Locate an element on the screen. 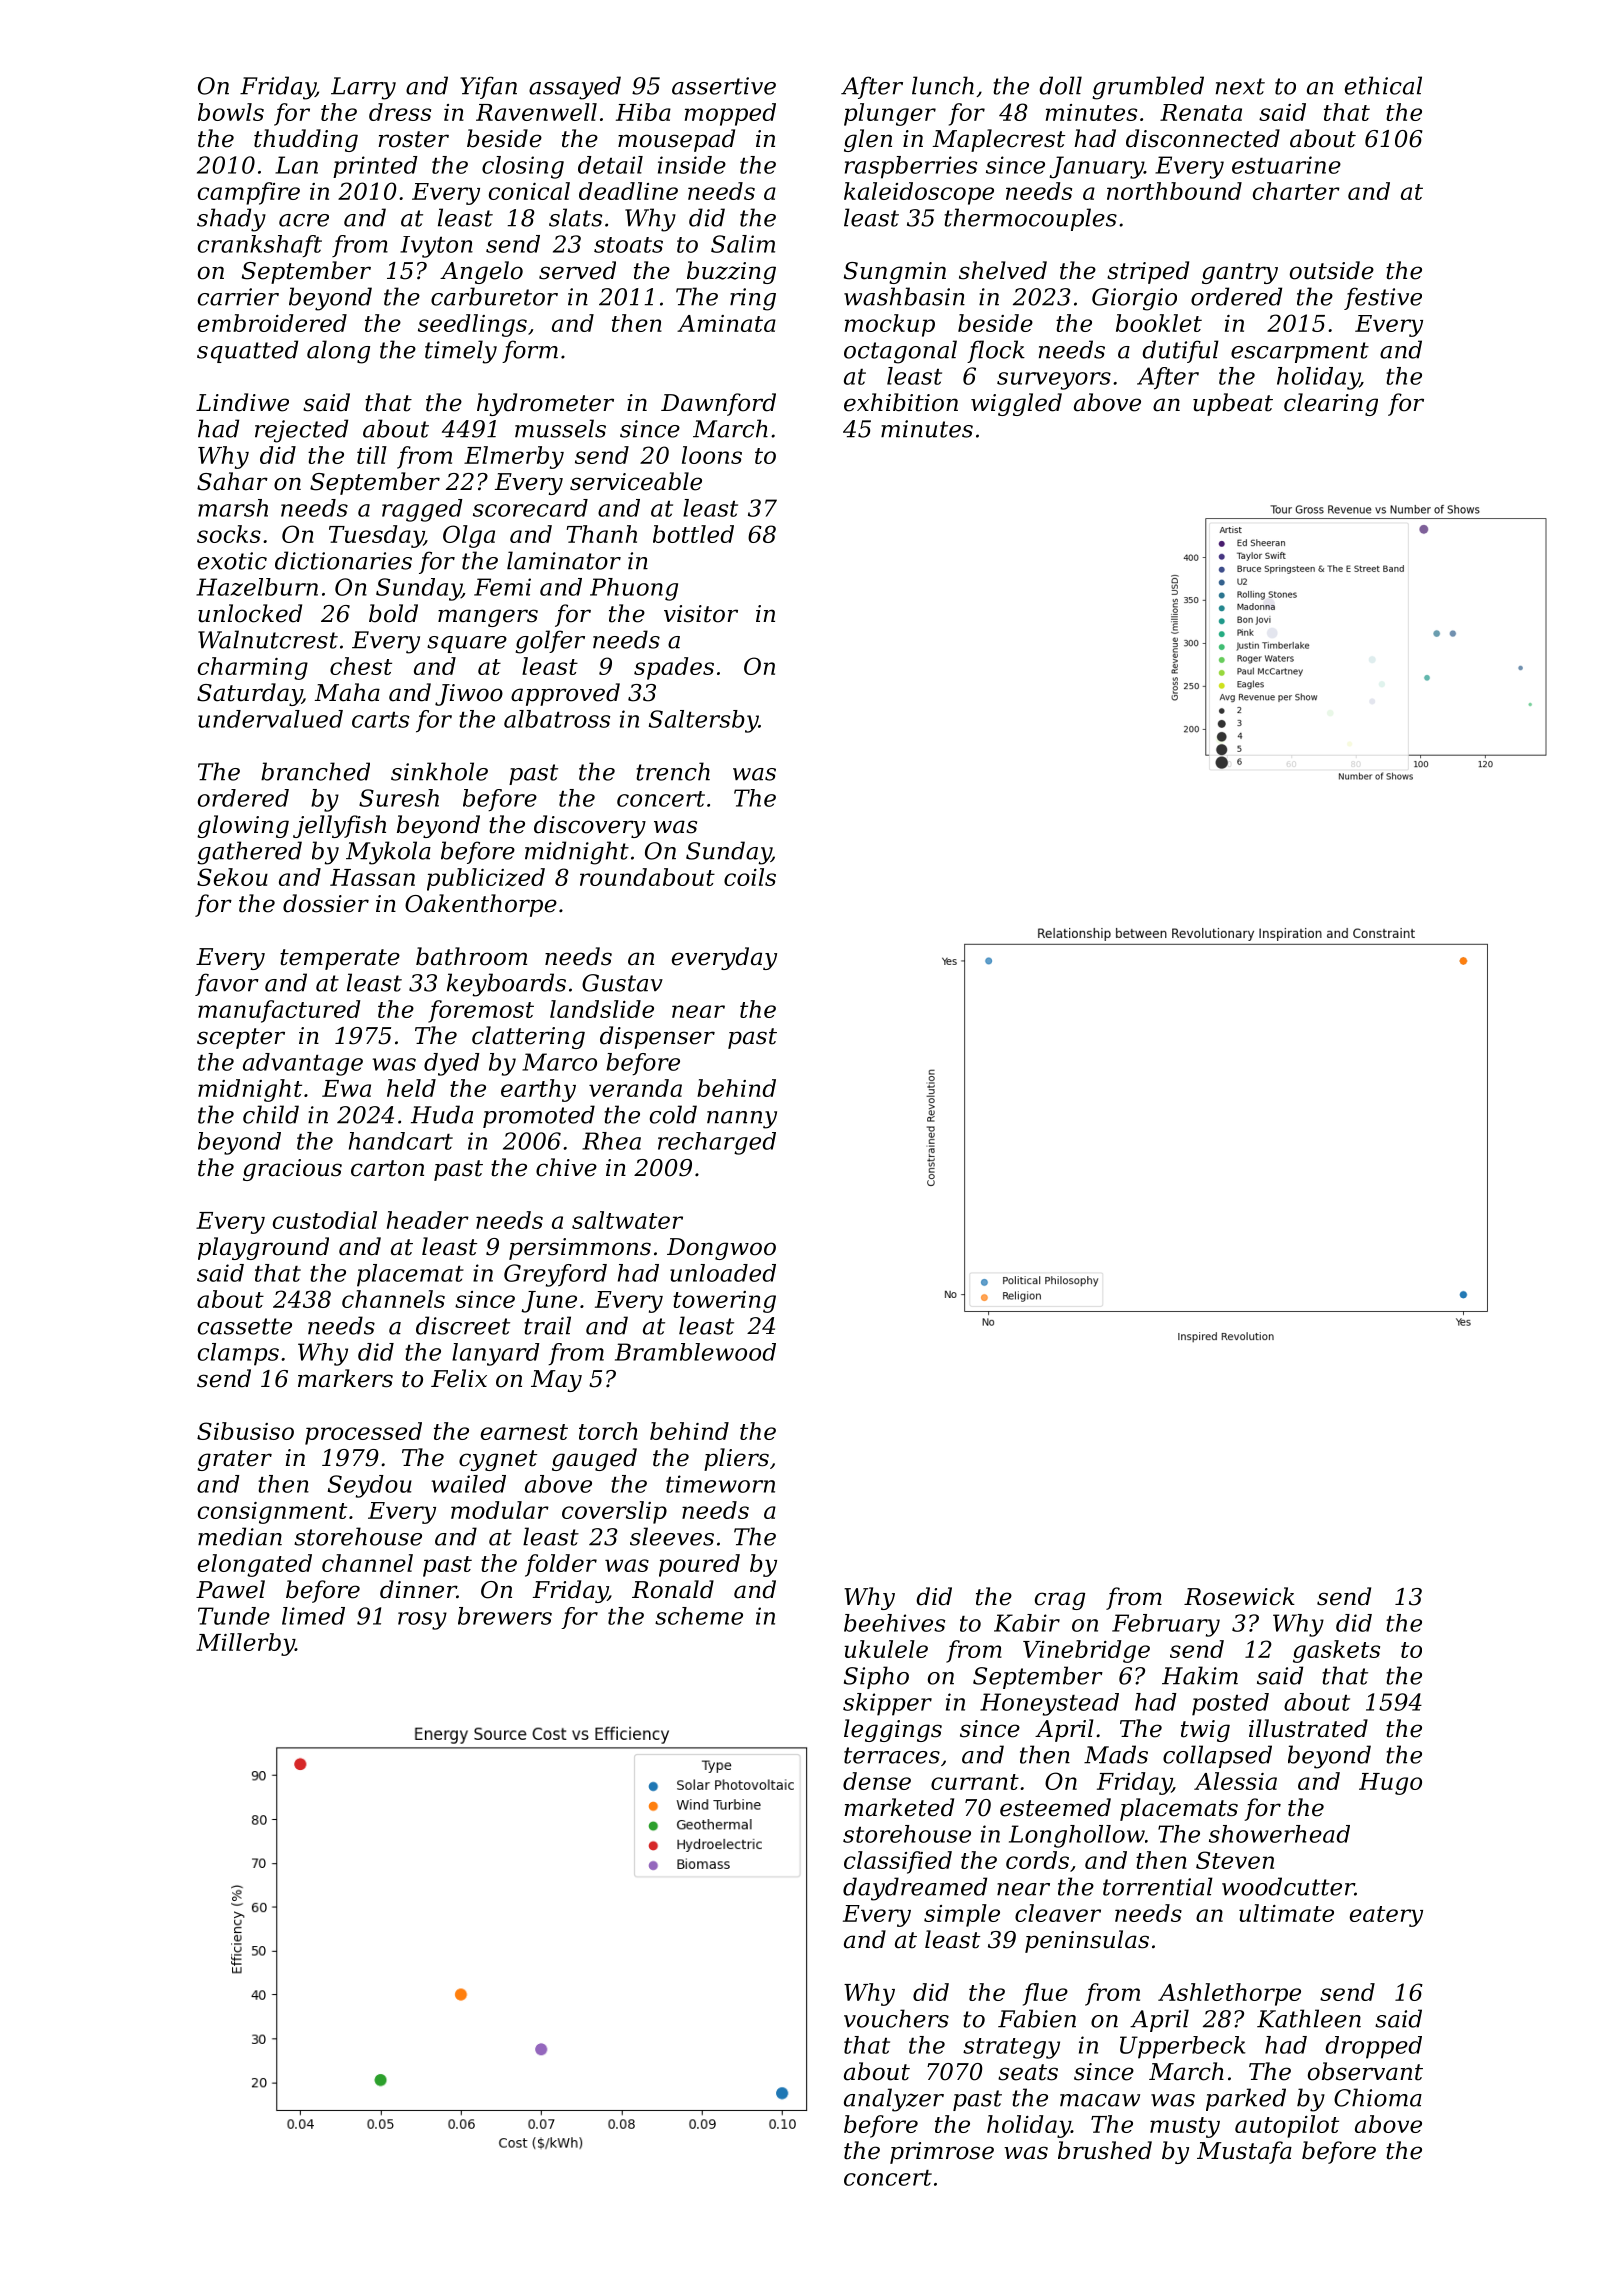 The width and height of the screenshot is (1620, 2292). Maplecrest is located at coordinates (998, 140).
